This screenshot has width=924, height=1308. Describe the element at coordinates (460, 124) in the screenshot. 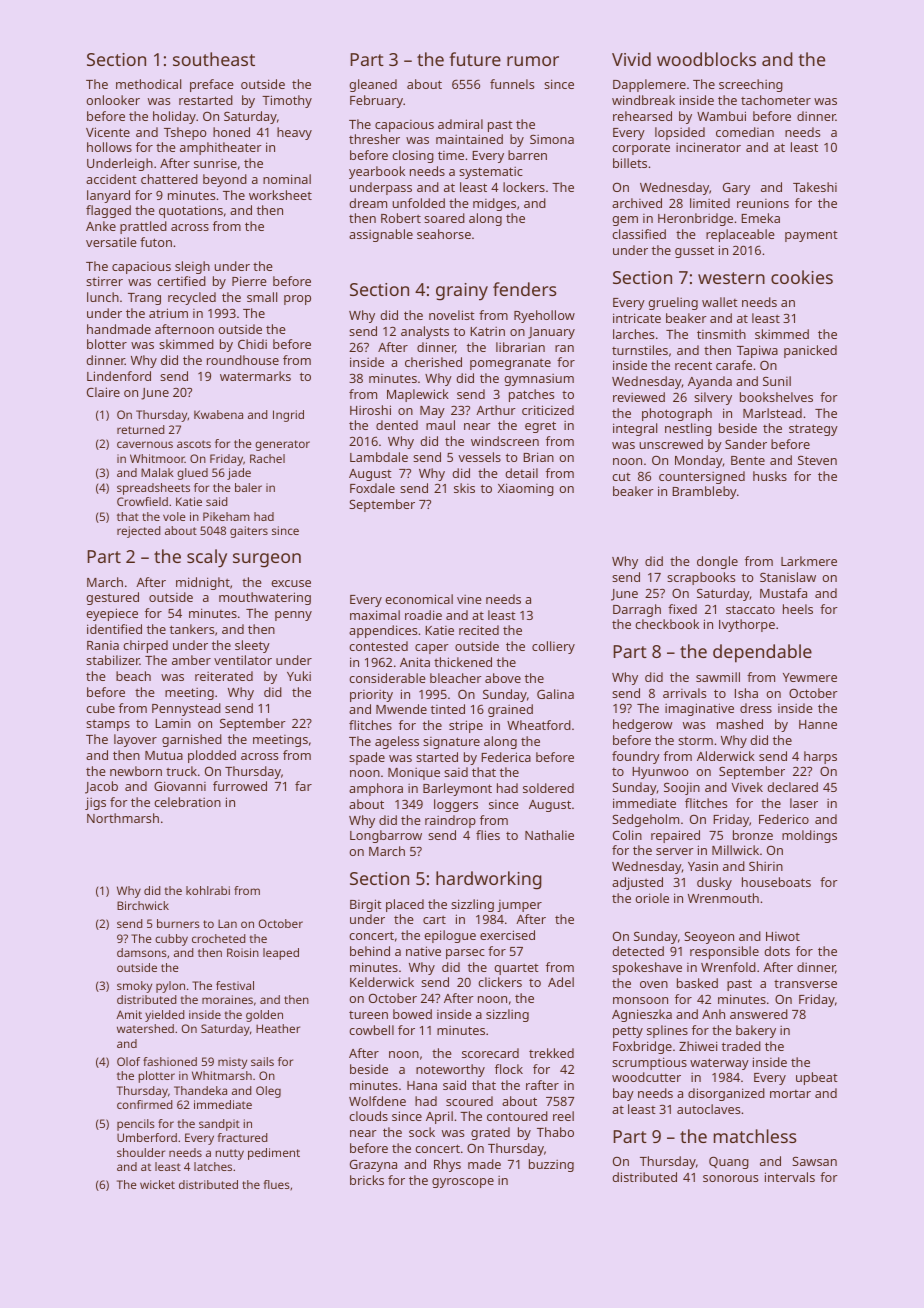

I see `admiral` at that location.
